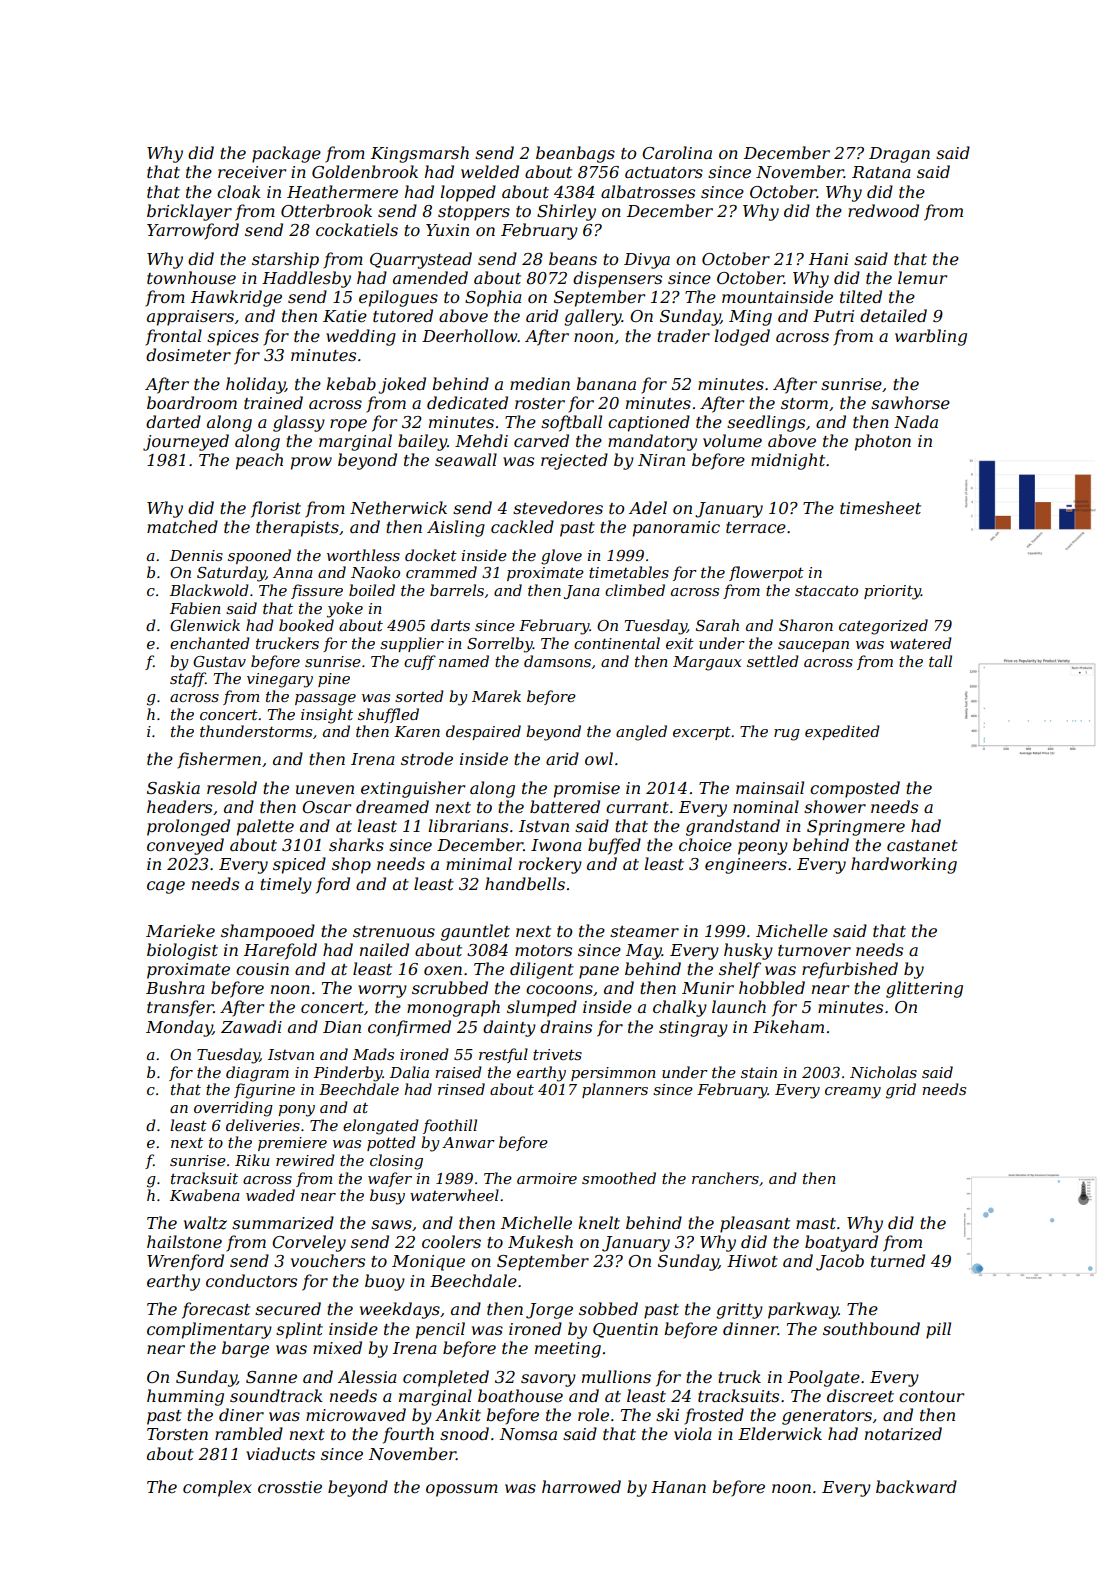 The width and height of the screenshot is (1117, 1579). What do you see at coordinates (616, 1376) in the screenshot?
I see `mullions` at bounding box center [616, 1376].
